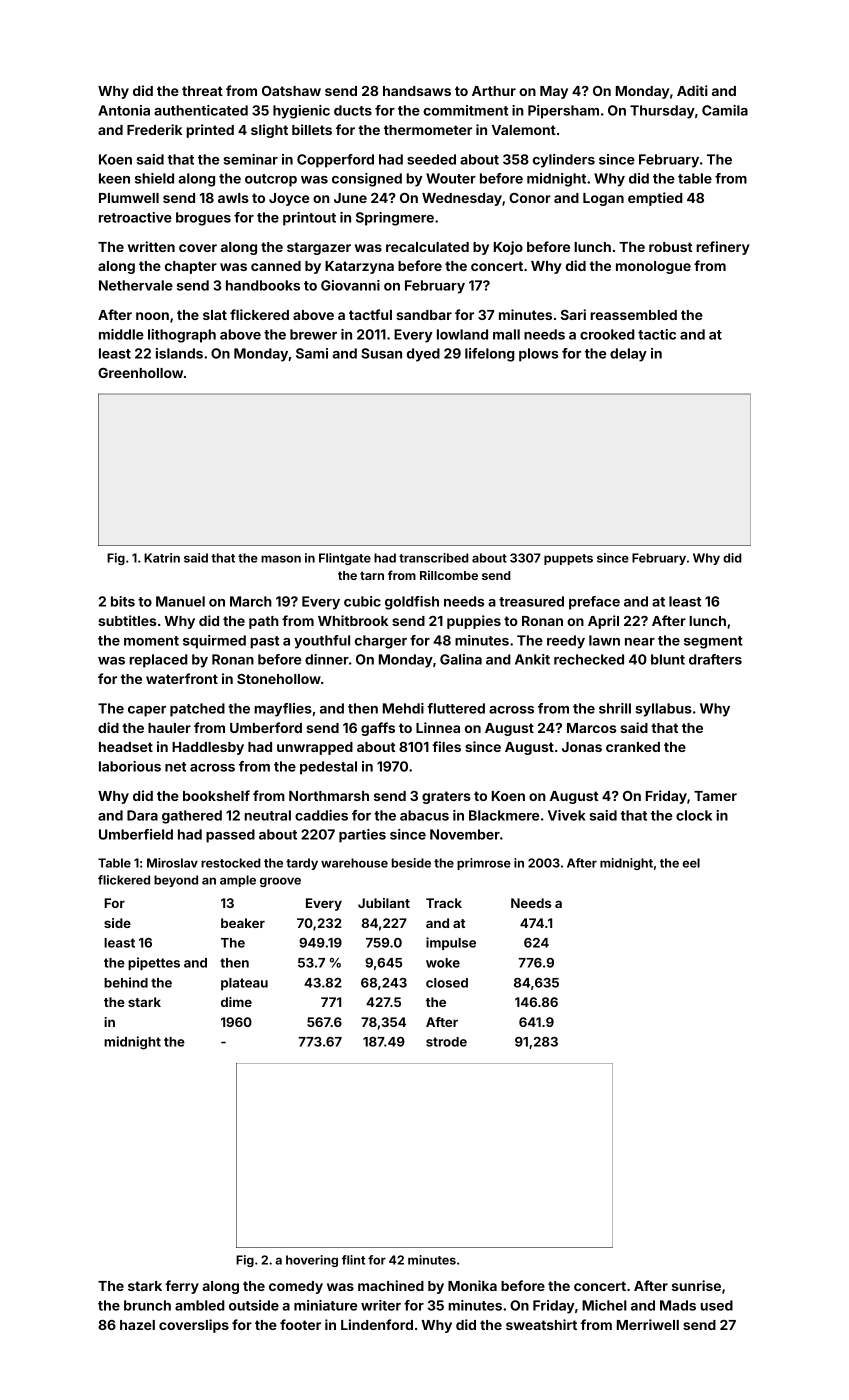 The width and height of the screenshot is (849, 1400). Describe the element at coordinates (417, 91) in the screenshot. I see `handsaws` at that location.
